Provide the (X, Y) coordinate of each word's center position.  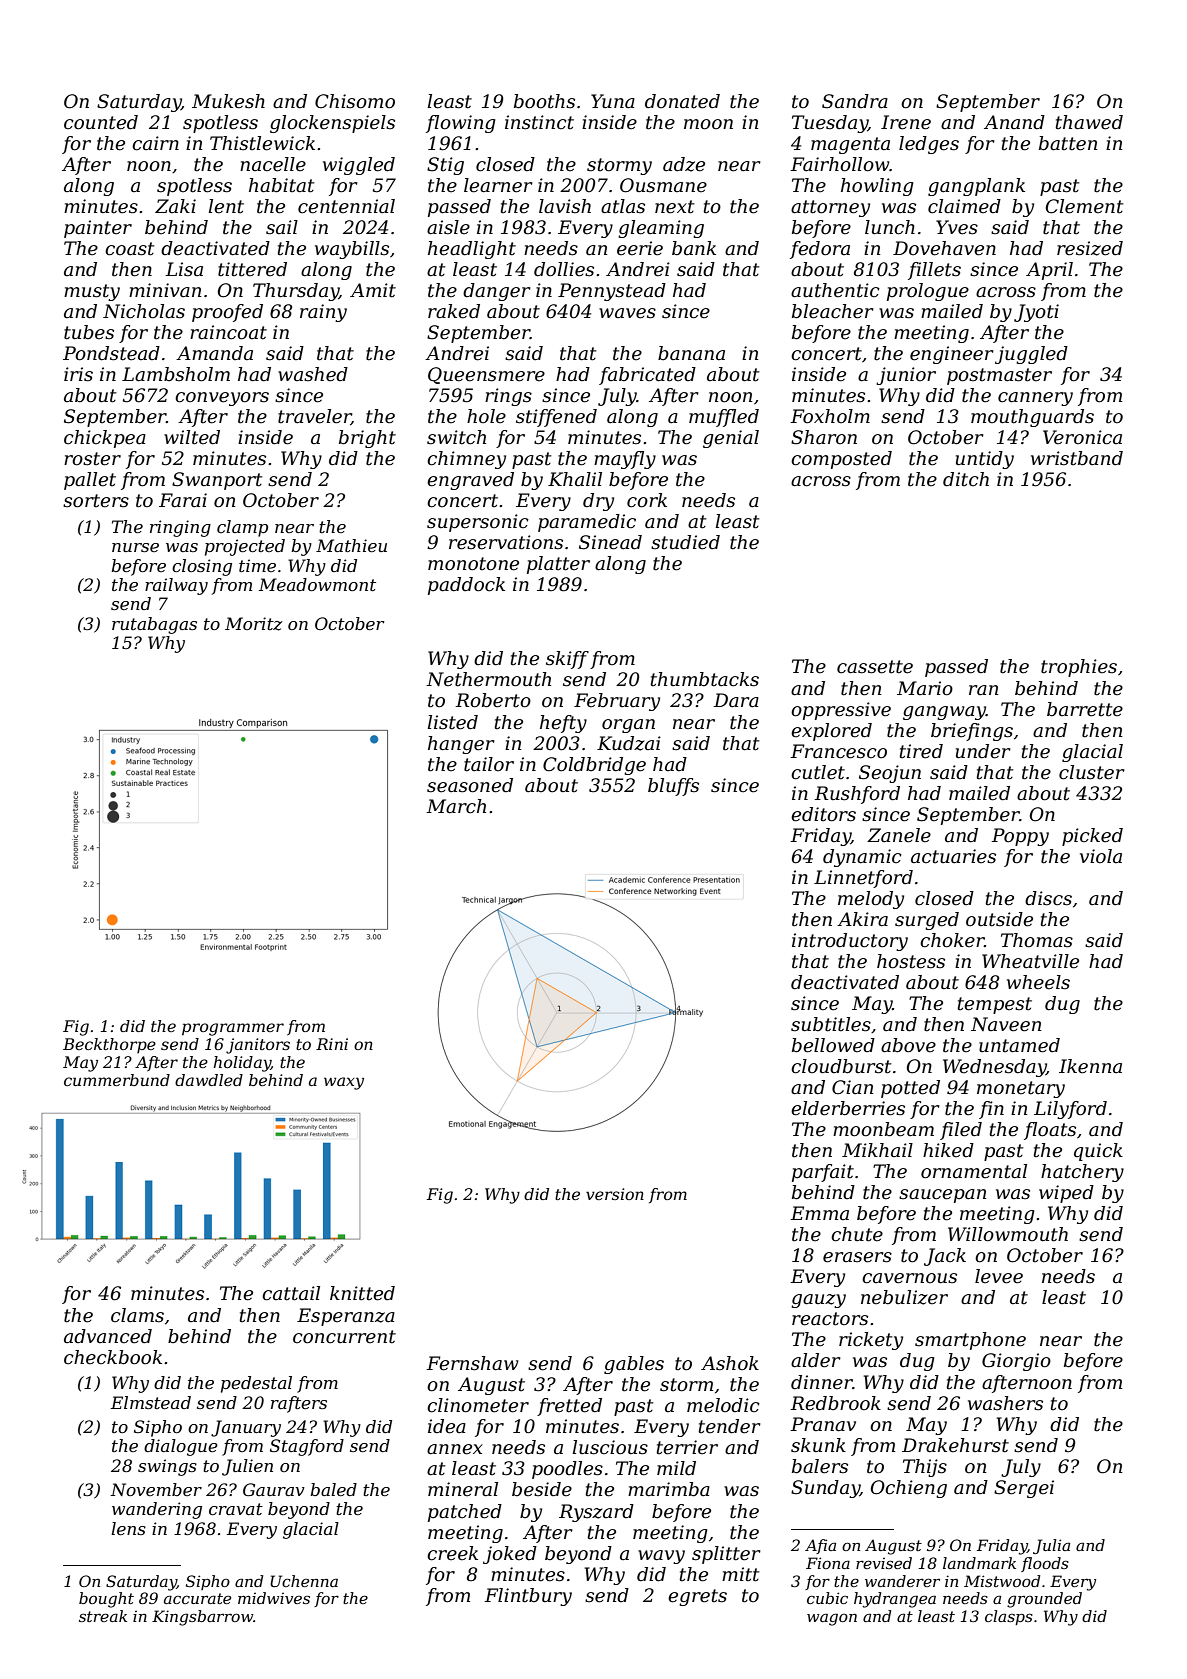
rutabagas (154, 625)
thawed (1089, 122)
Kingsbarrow (202, 1618)
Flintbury (528, 1597)
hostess (911, 961)
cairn (155, 143)
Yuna (613, 101)
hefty (563, 724)
